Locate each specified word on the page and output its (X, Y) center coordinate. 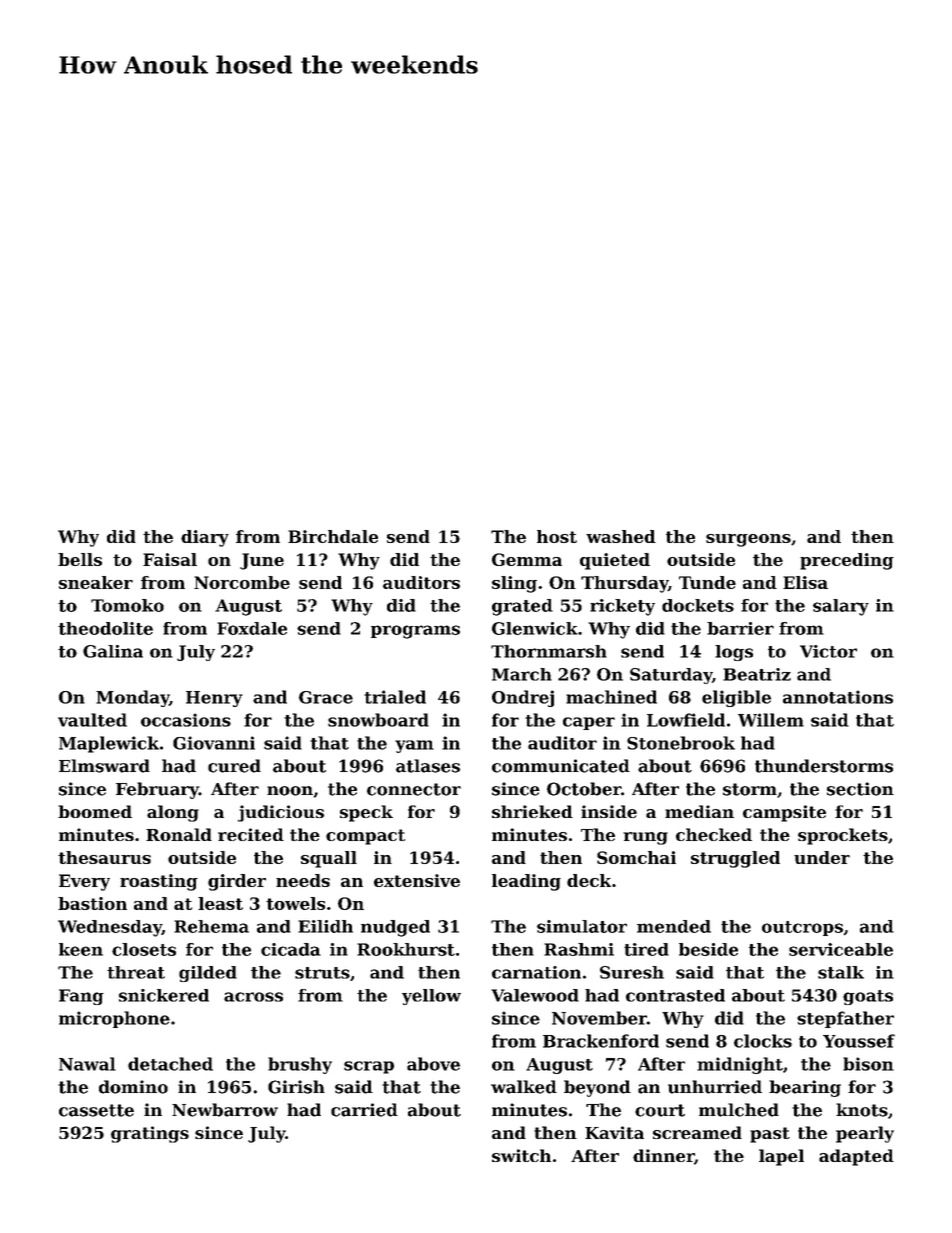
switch (521, 1155)
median (699, 811)
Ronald (179, 834)
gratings (150, 1134)
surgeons (748, 540)
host (557, 536)
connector (414, 789)
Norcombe (242, 582)
